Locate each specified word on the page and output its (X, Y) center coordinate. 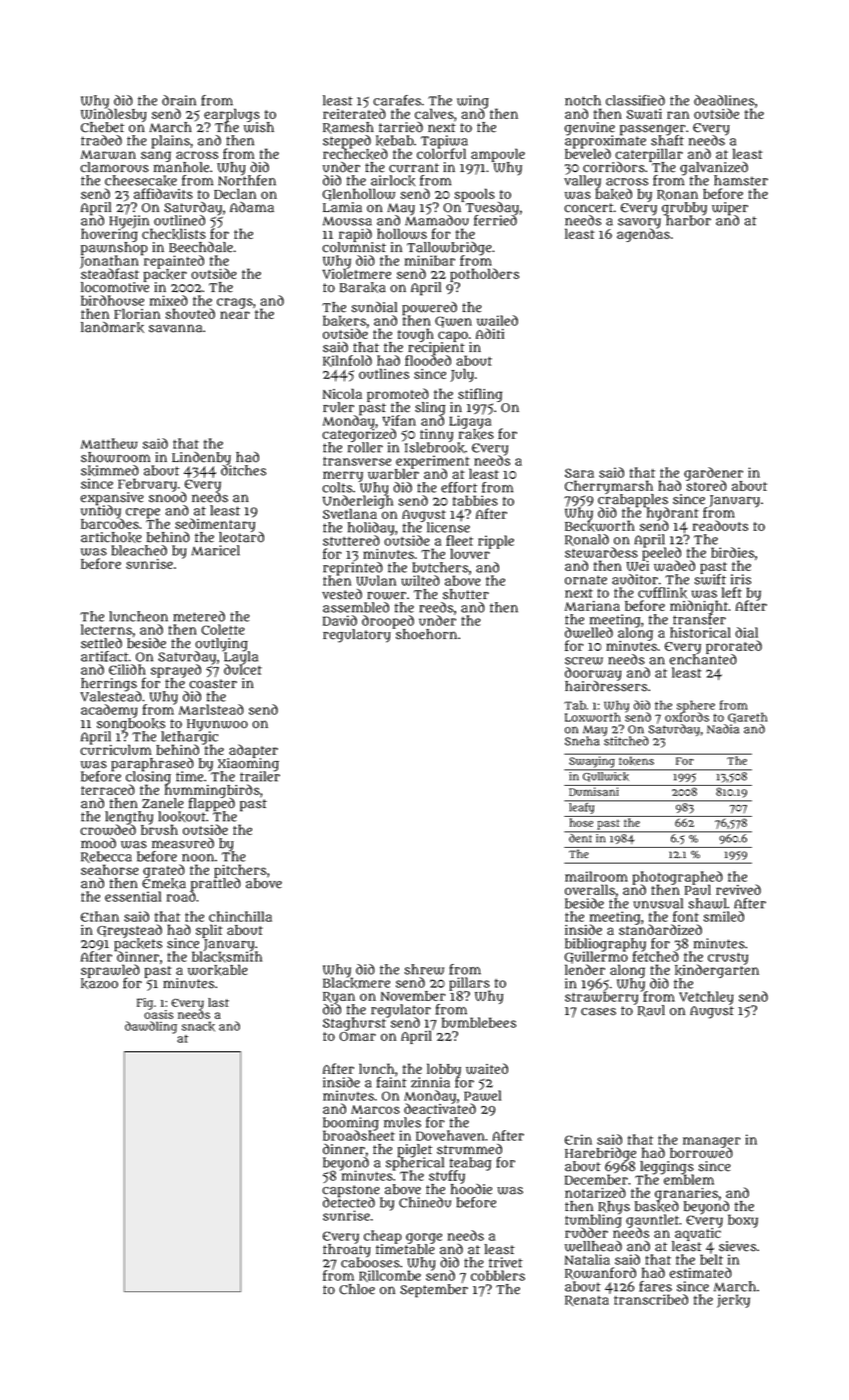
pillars (470, 984)
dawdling (151, 1027)
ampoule (498, 155)
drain (179, 100)
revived (738, 889)
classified (635, 100)
